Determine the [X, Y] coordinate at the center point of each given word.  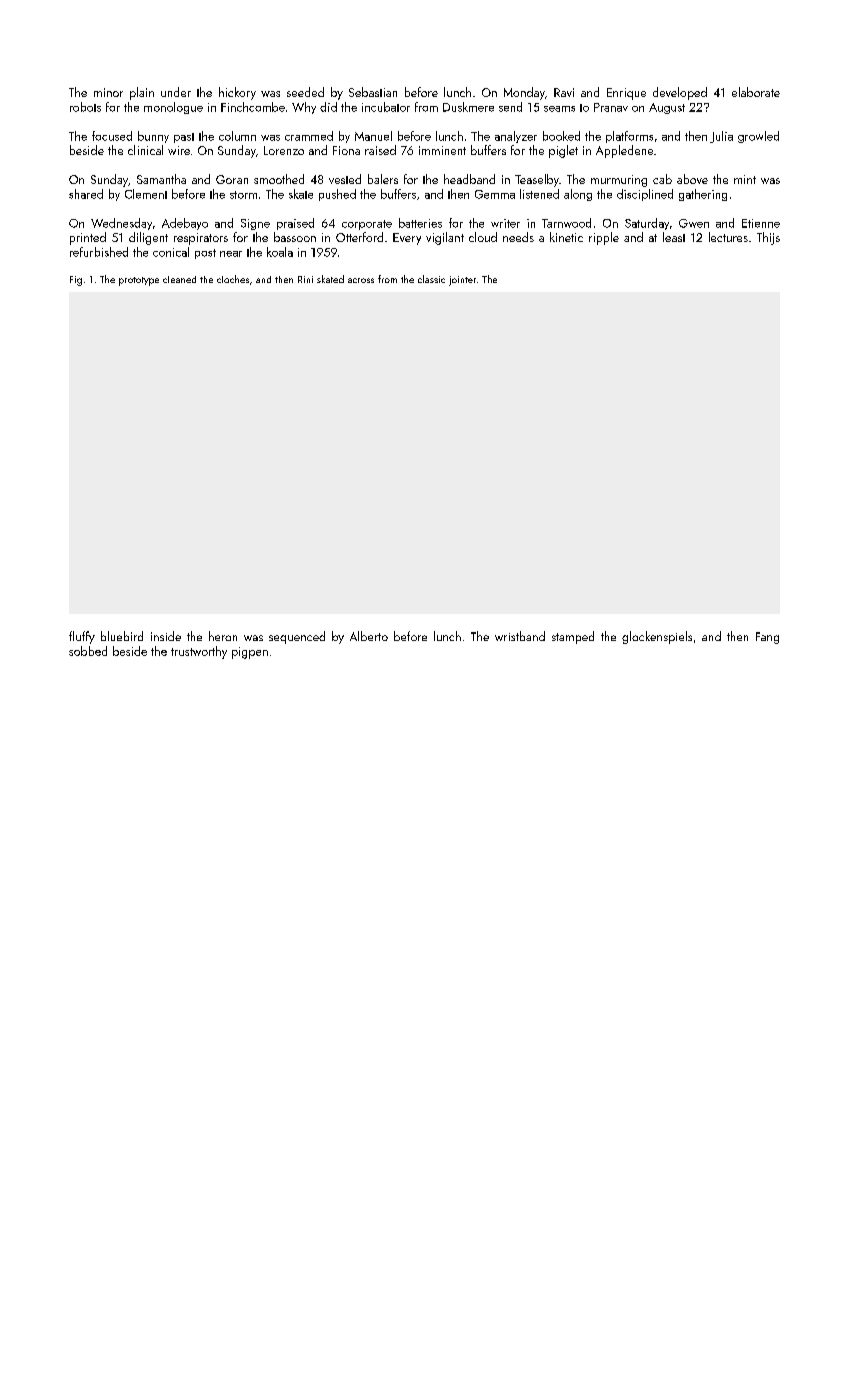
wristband [520, 636]
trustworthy [199, 652]
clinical [145, 150]
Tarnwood [566, 223]
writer [505, 223]
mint [745, 179]
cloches [233, 279]
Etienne [761, 223]
